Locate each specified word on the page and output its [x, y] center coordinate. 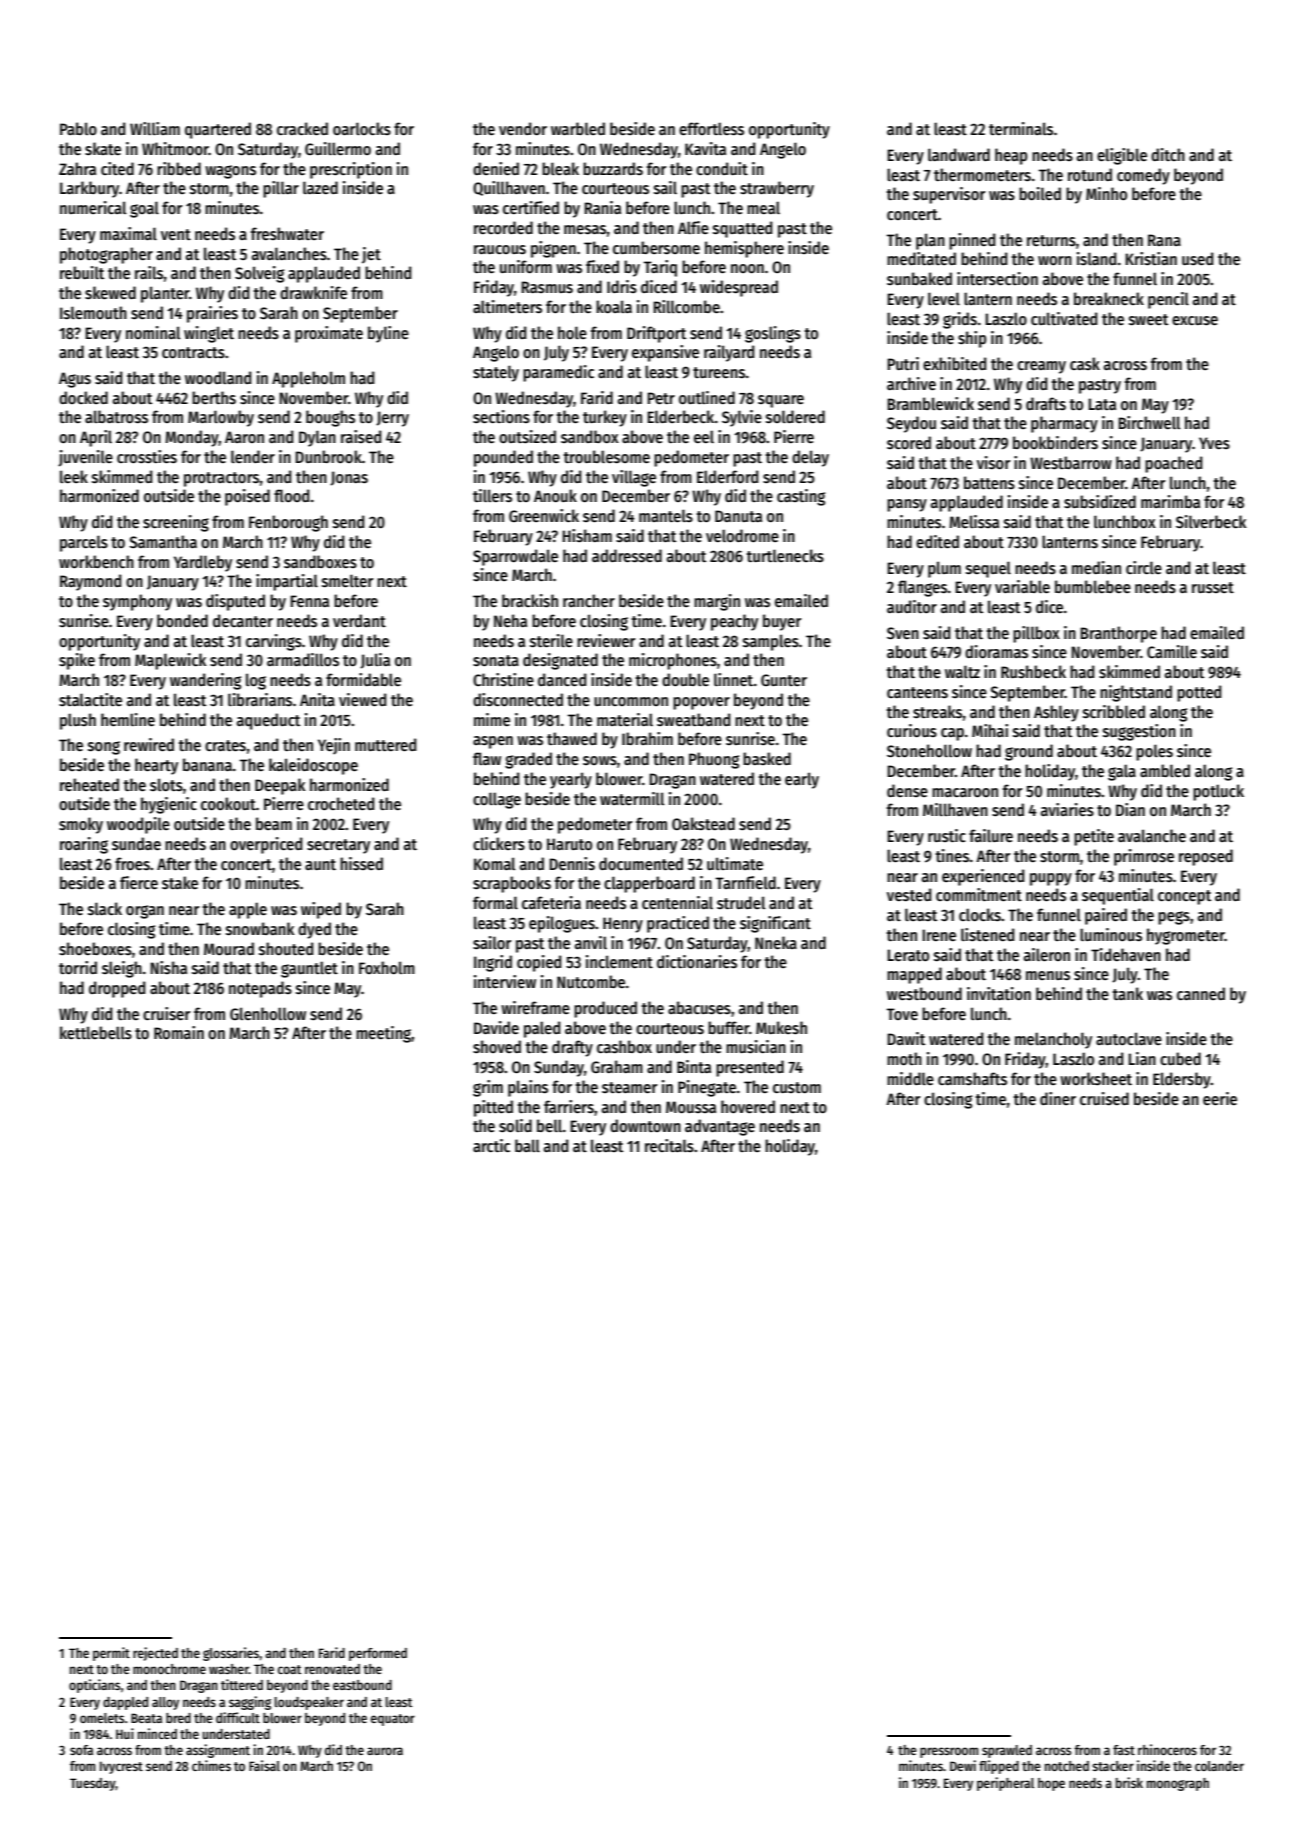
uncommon [631, 701]
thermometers [982, 175]
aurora [385, 1751]
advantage [720, 1127]
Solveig [259, 274]
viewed [363, 700]
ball [527, 1145]
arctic [491, 1145]
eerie [1220, 1099]
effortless [711, 129]
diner [1058, 1098]
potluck [1218, 792]
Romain [179, 1032]
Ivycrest [121, 1767]
